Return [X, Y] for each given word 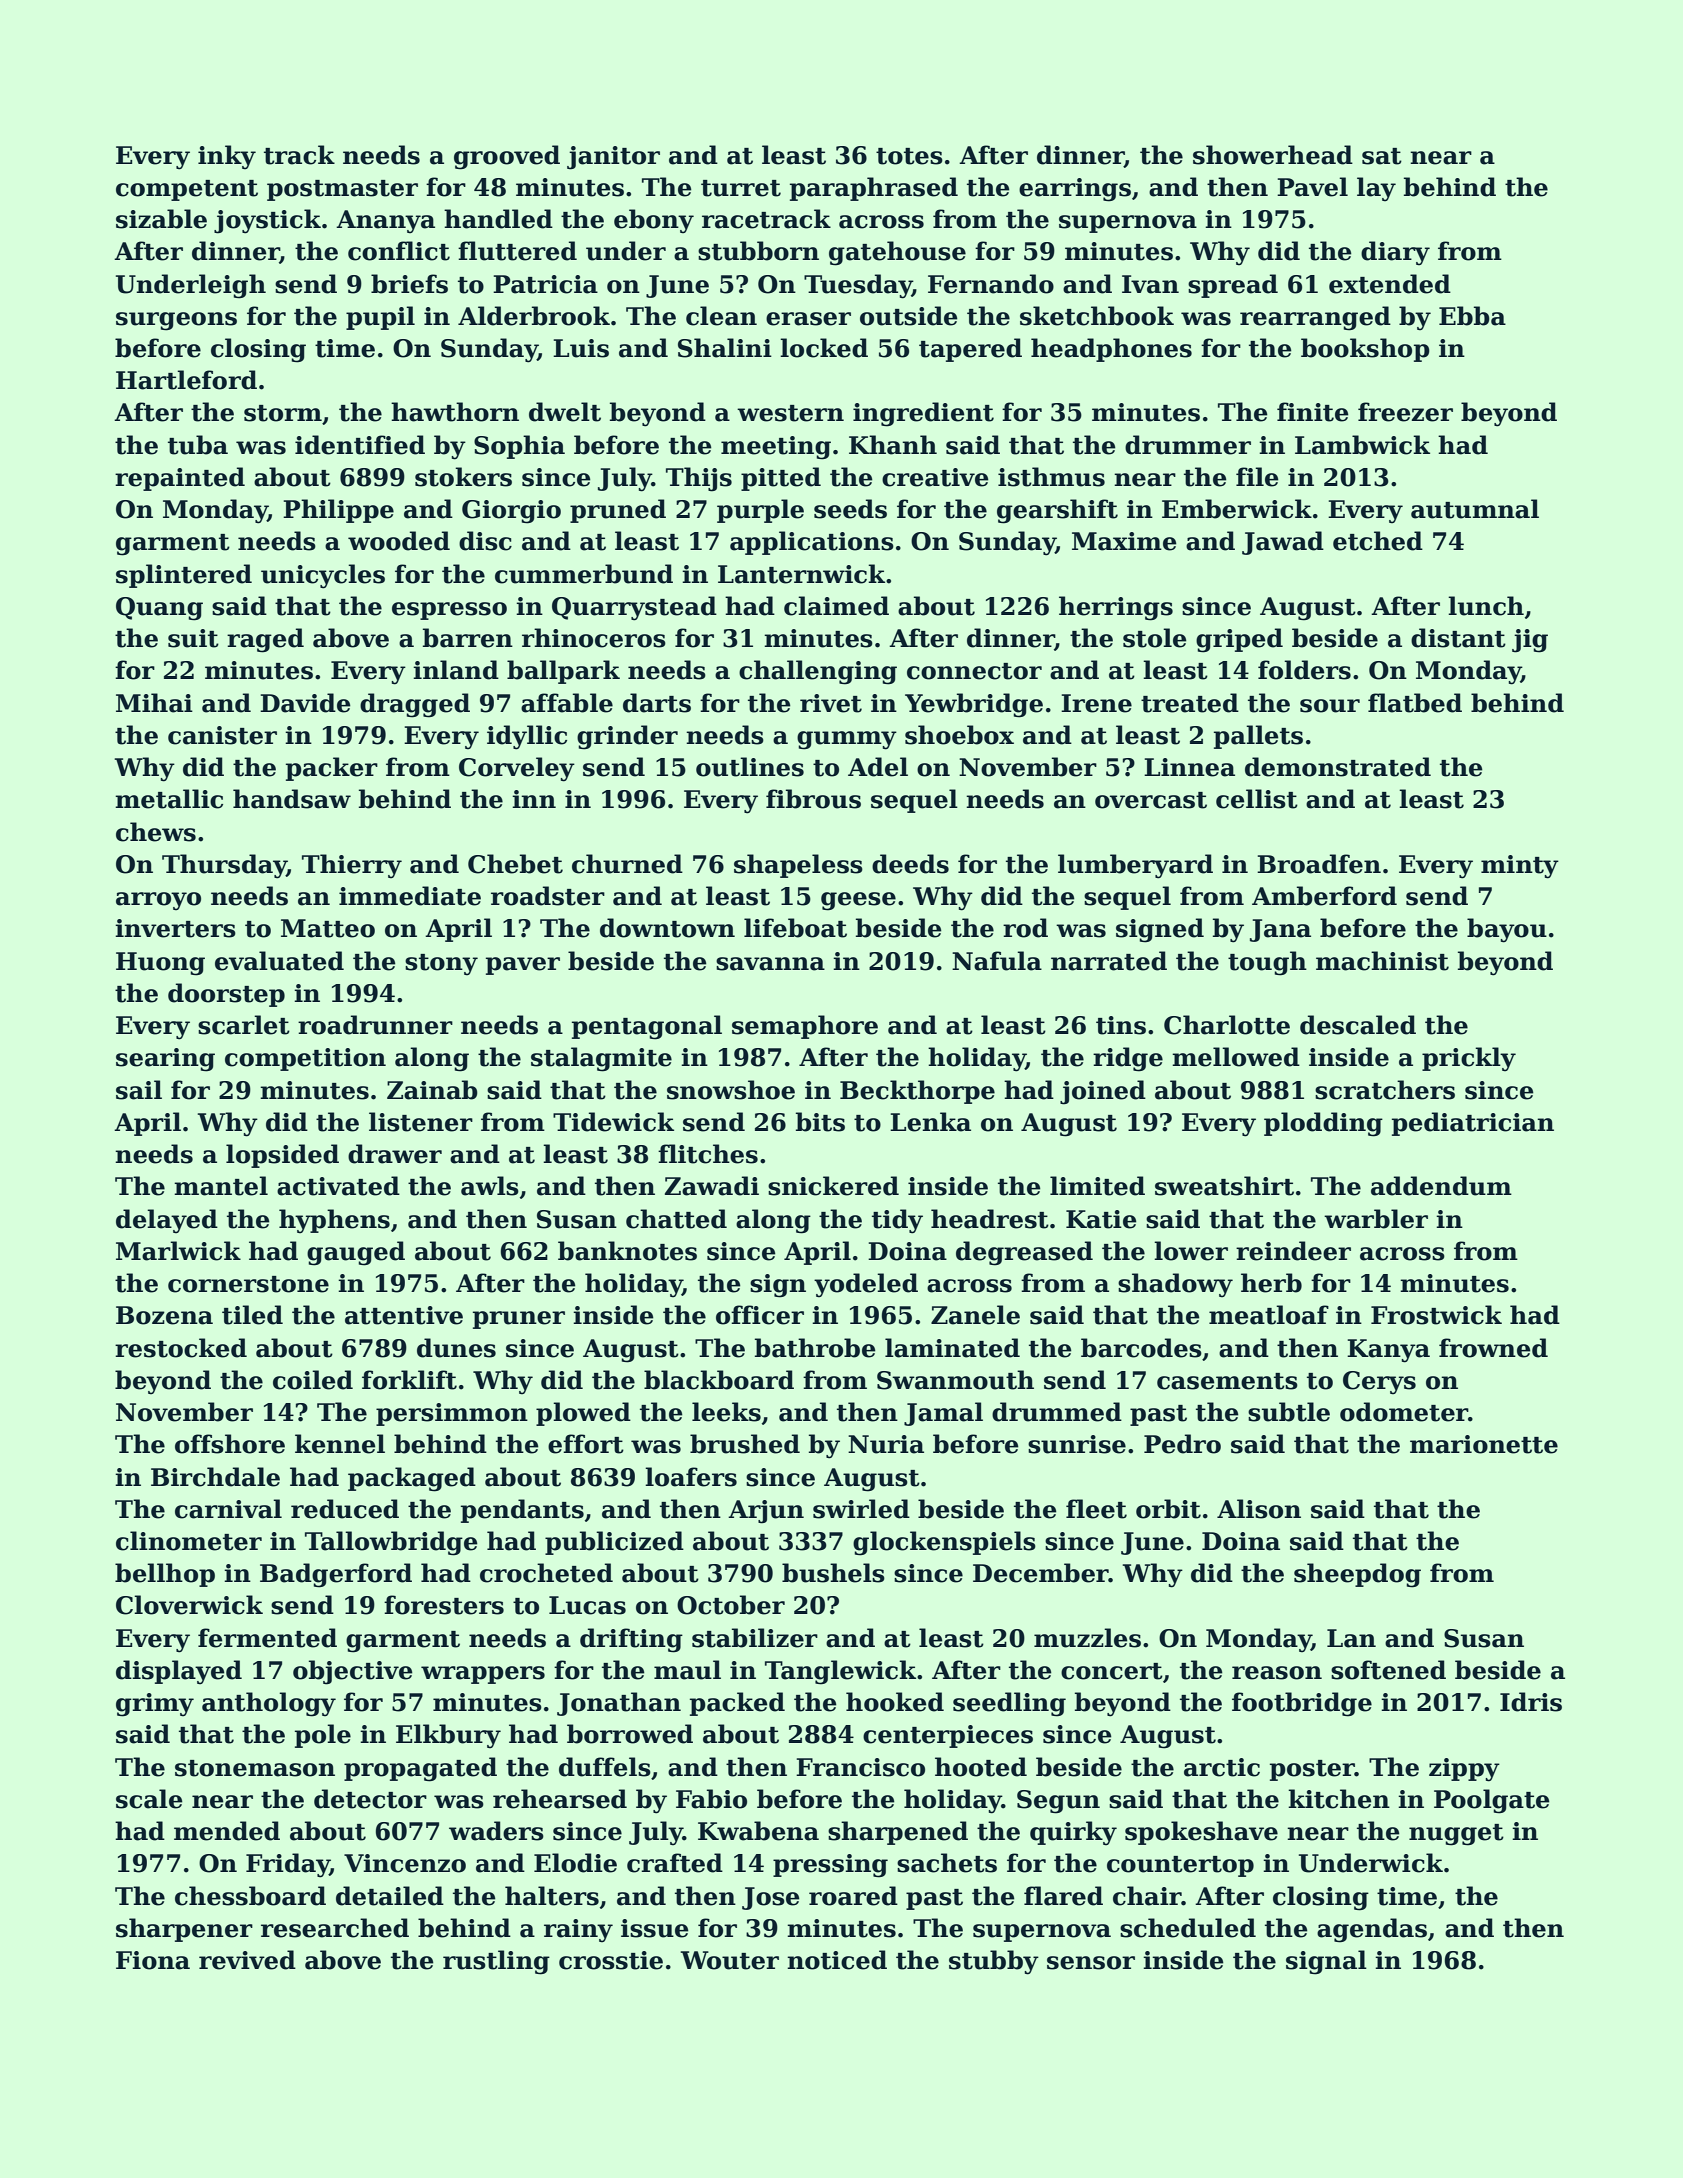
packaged [412, 1479]
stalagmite [601, 1059]
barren [468, 638]
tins [1121, 1025]
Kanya [1388, 1351]
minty [1520, 867]
